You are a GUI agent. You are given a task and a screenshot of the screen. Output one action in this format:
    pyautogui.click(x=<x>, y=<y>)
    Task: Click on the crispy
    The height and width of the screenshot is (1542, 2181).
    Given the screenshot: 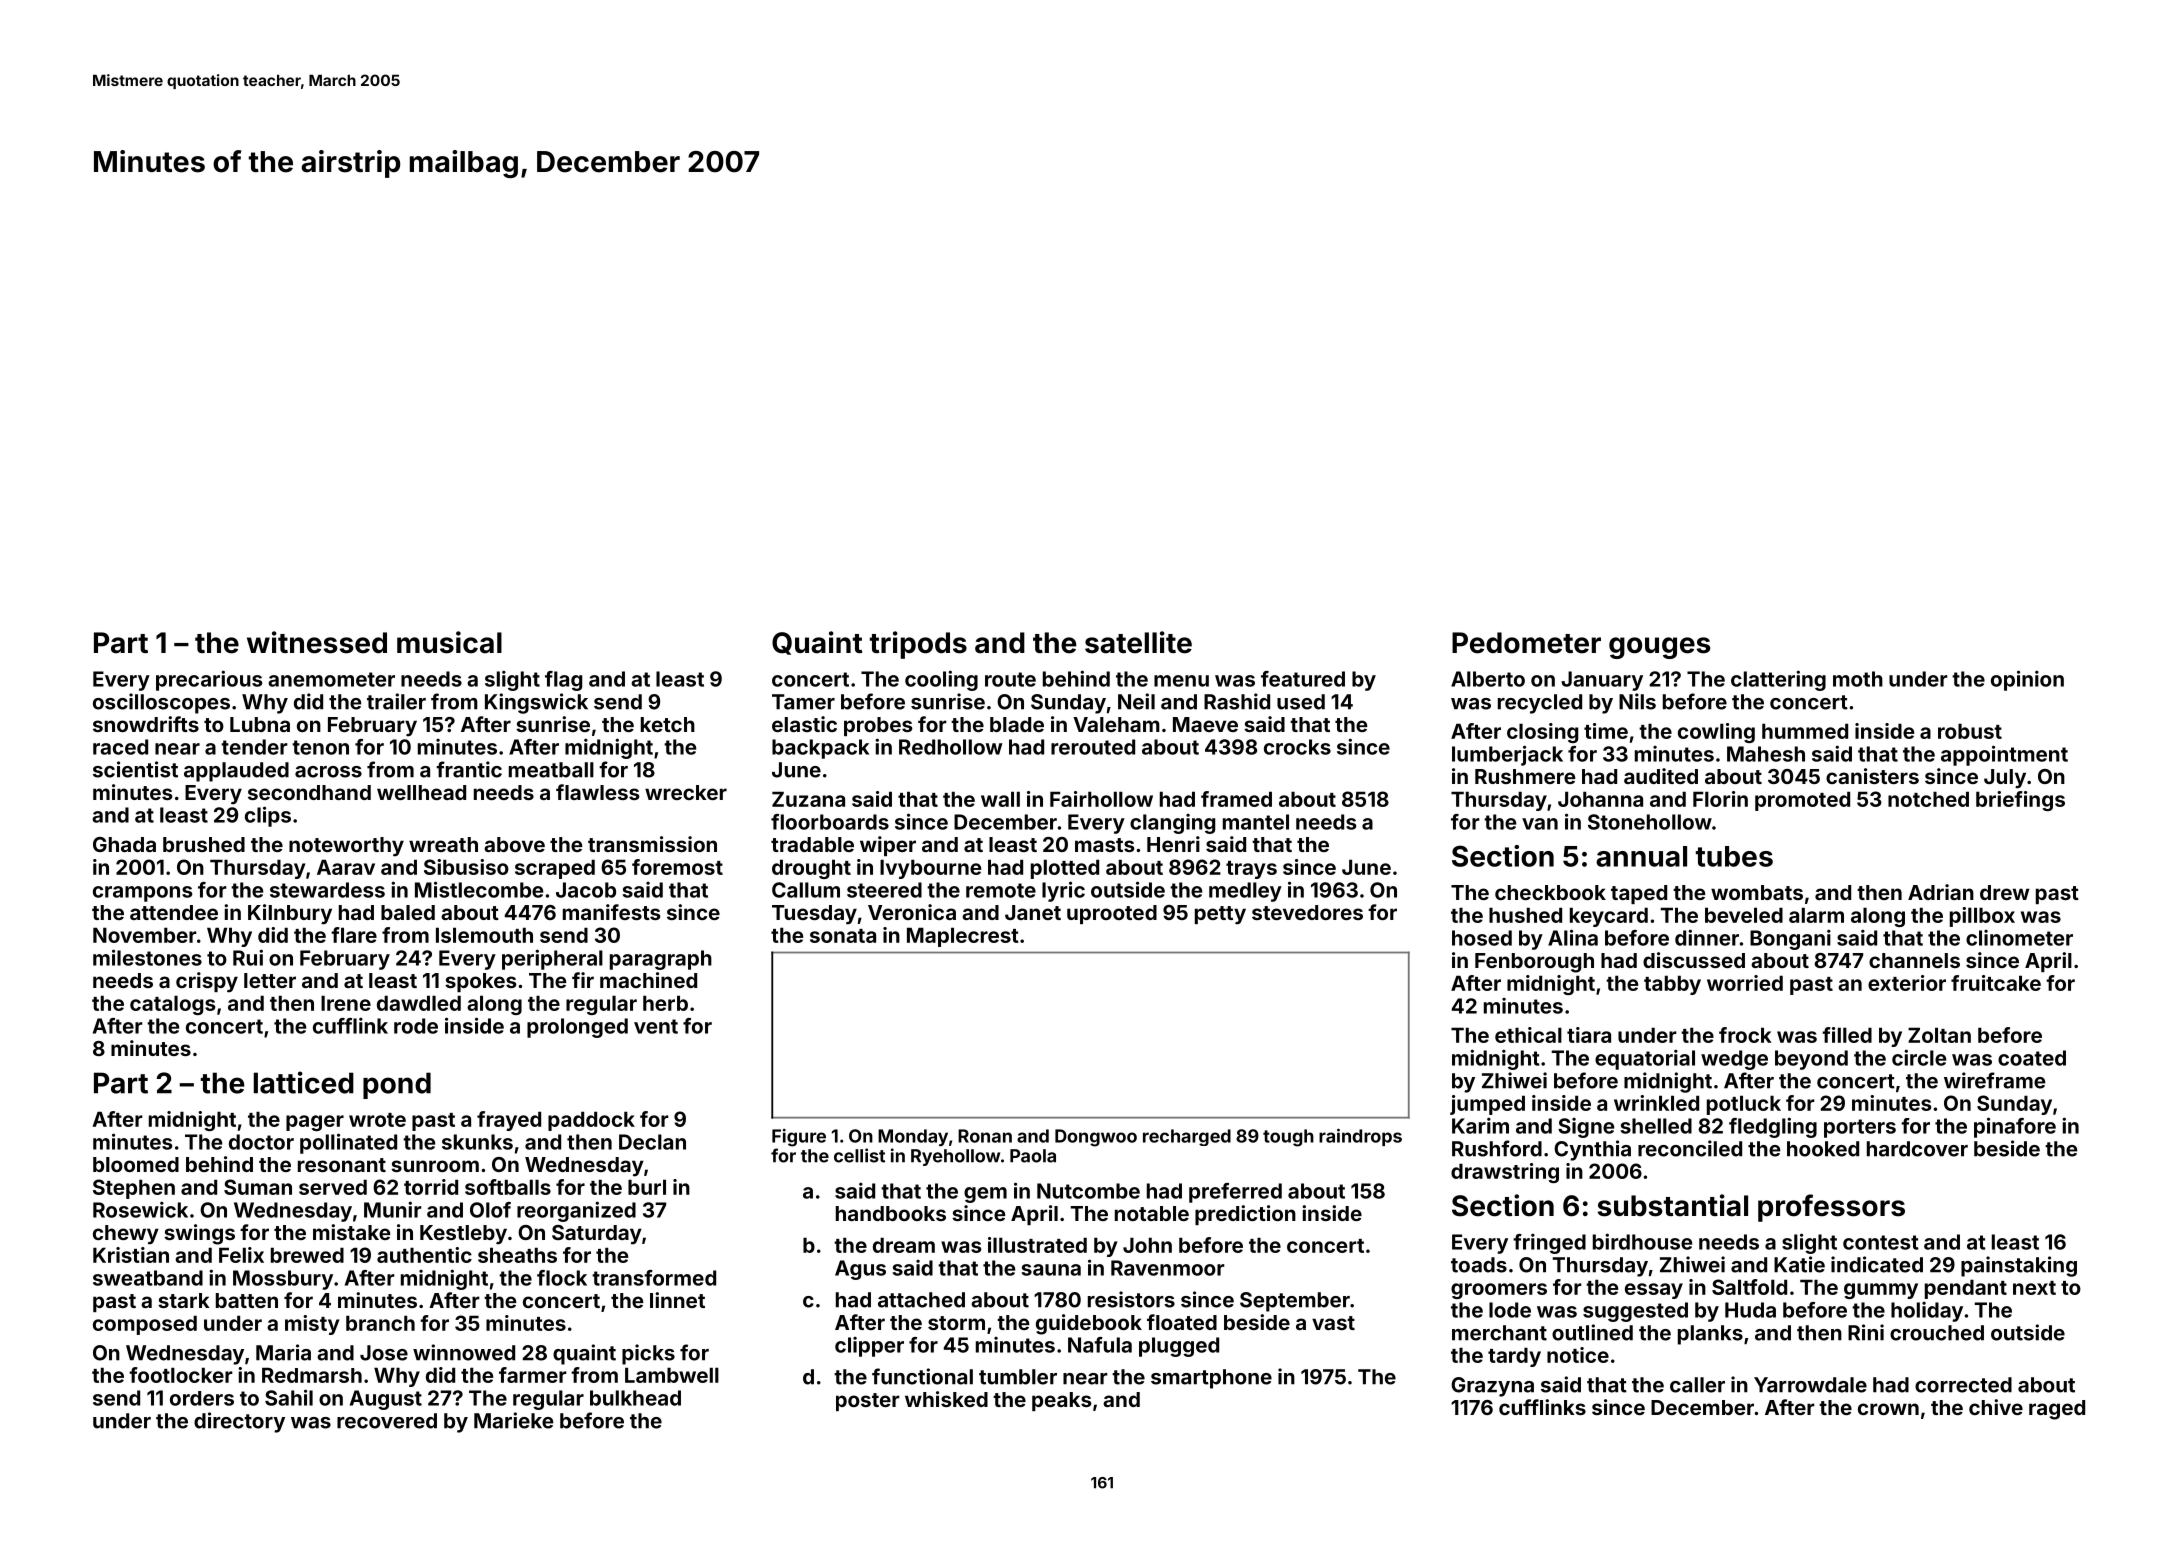 What is the action you would take?
    pyautogui.click(x=207, y=982)
